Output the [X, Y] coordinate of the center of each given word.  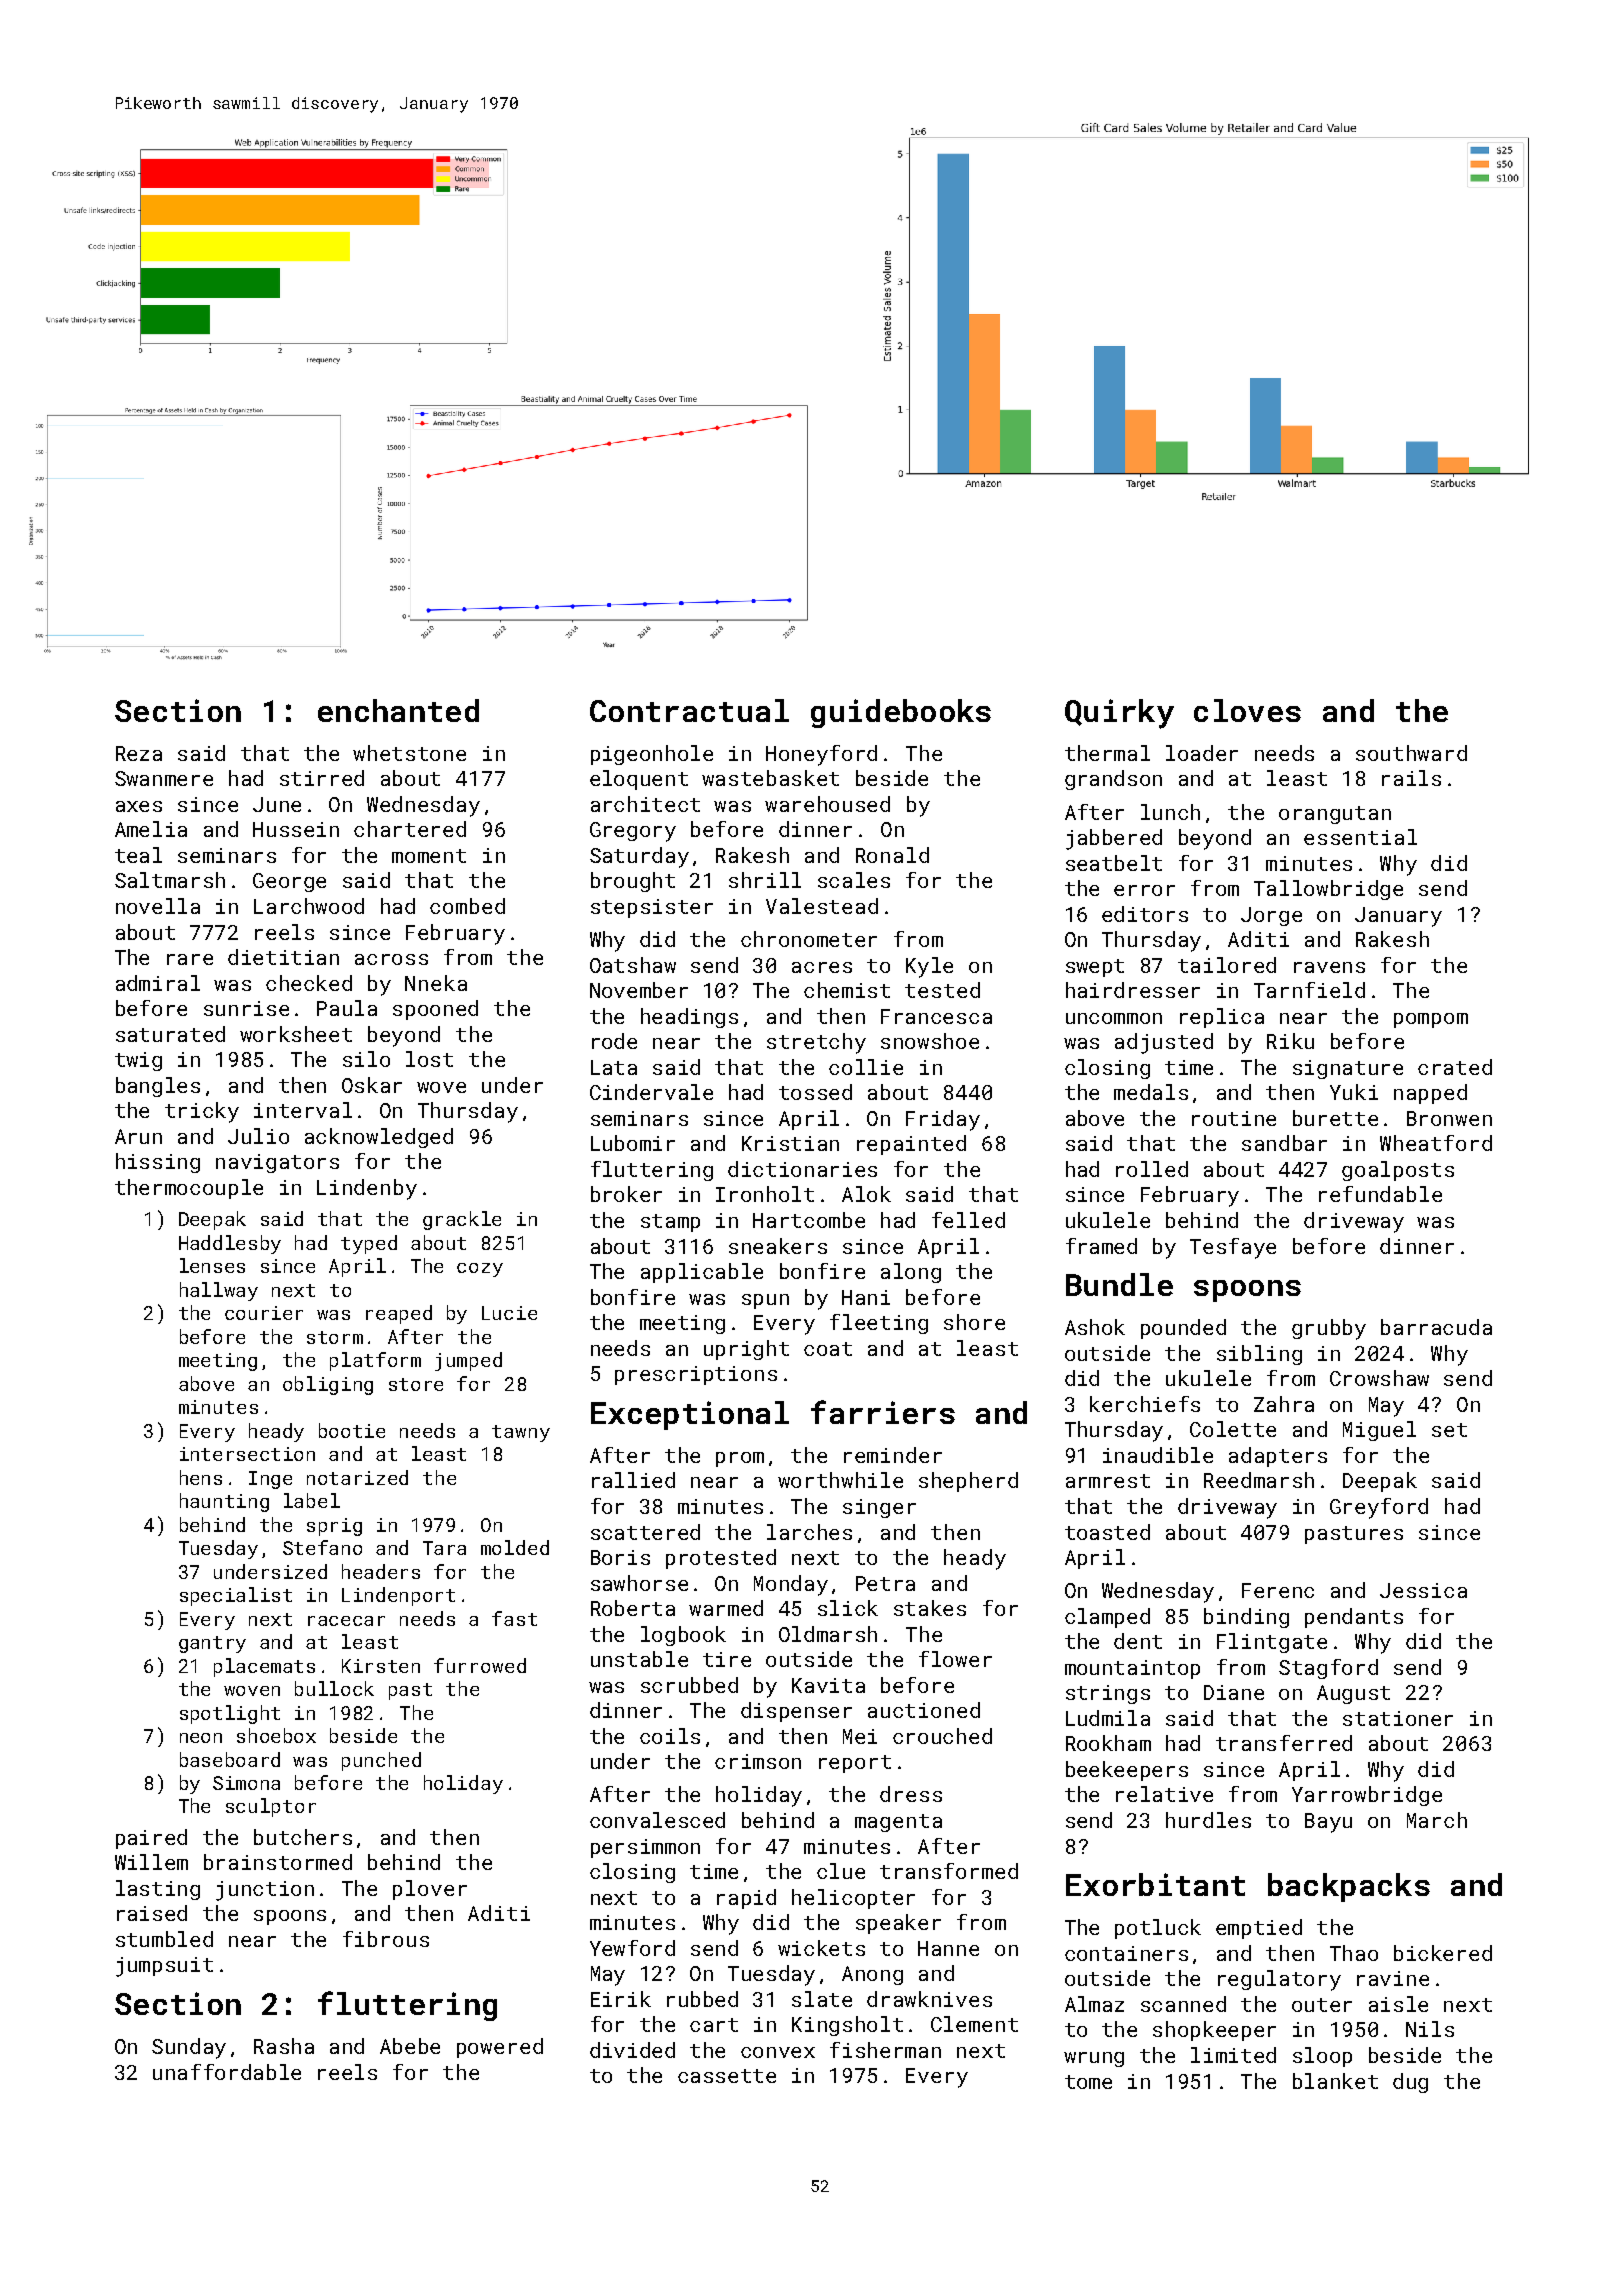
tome [1088, 2082]
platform [375, 1361]
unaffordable [227, 2072]
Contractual [689, 710]
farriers [883, 1412]
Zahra [1284, 1404]
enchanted [398, 710]
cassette [727, 2076]
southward [1411, 753]
